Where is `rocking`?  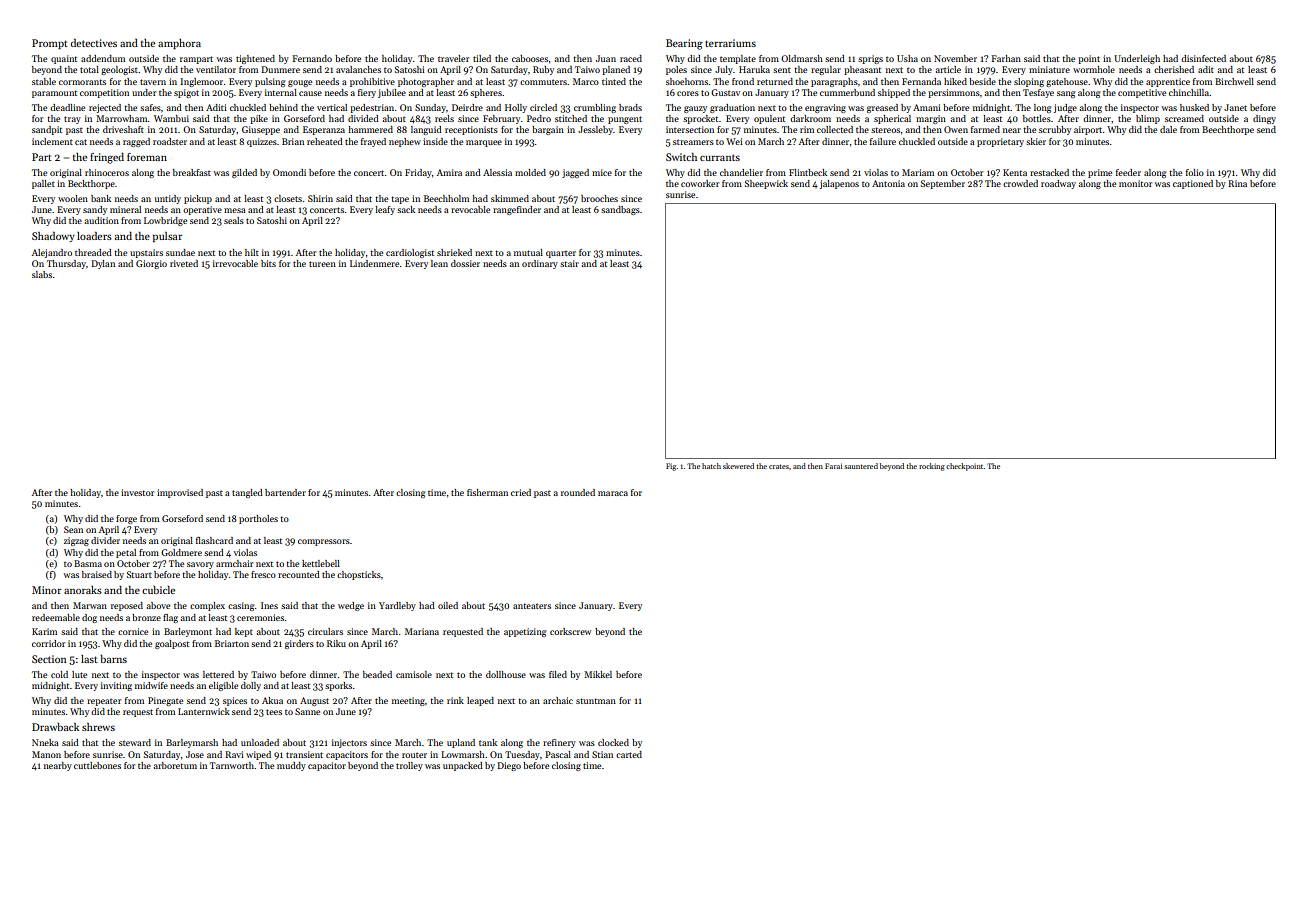
rocking is located at coordinates (932, 467).
